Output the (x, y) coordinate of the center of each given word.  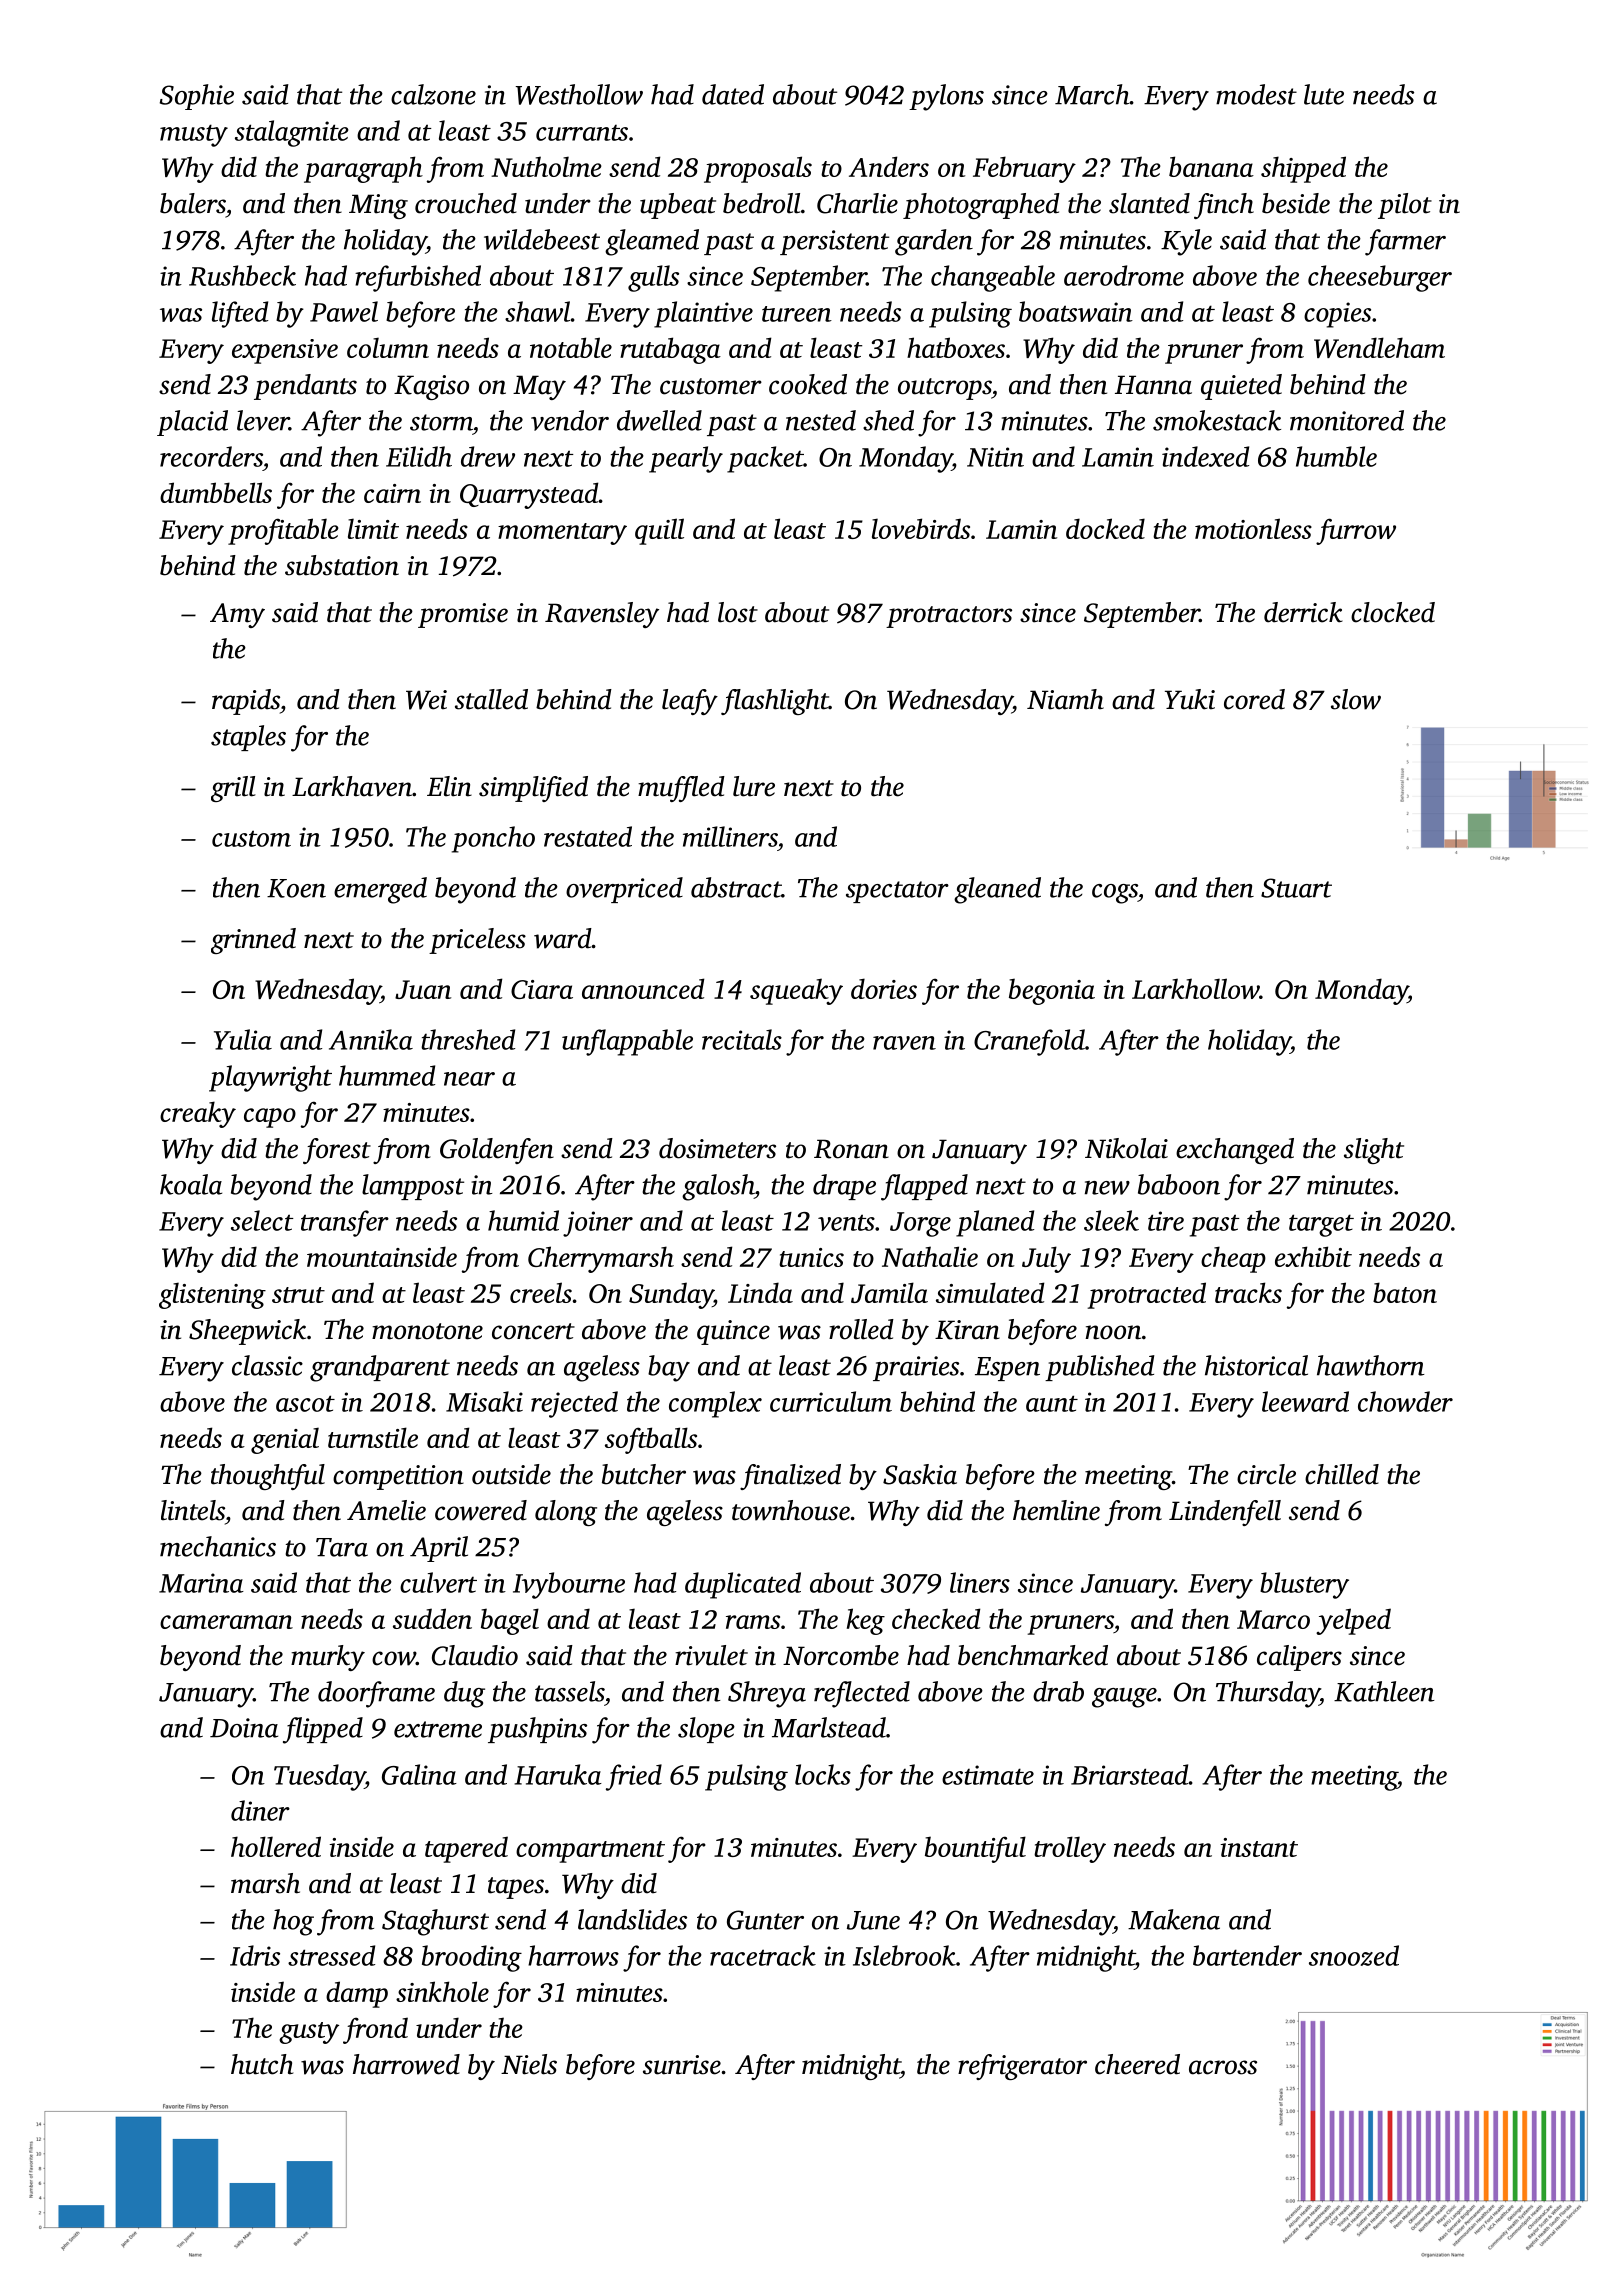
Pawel (344, 311)
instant (1259, 1847)
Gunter (765, 1920)
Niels (529, 2064)
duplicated (743, 1585)
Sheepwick (247, 1332)
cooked (808, 384)
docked (1105, 528)
